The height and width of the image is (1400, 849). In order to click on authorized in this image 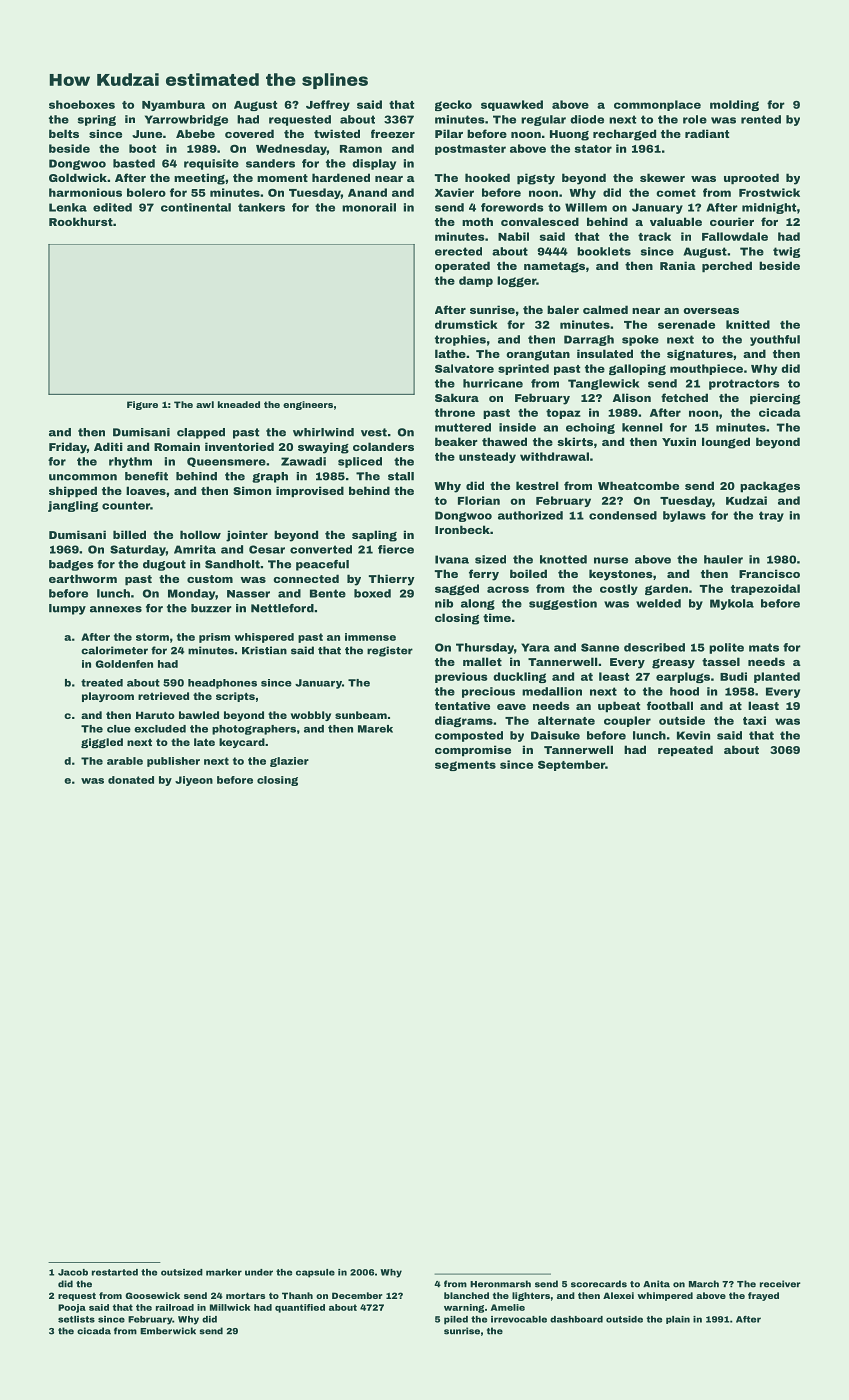, I will do `click(530, 515)`.
